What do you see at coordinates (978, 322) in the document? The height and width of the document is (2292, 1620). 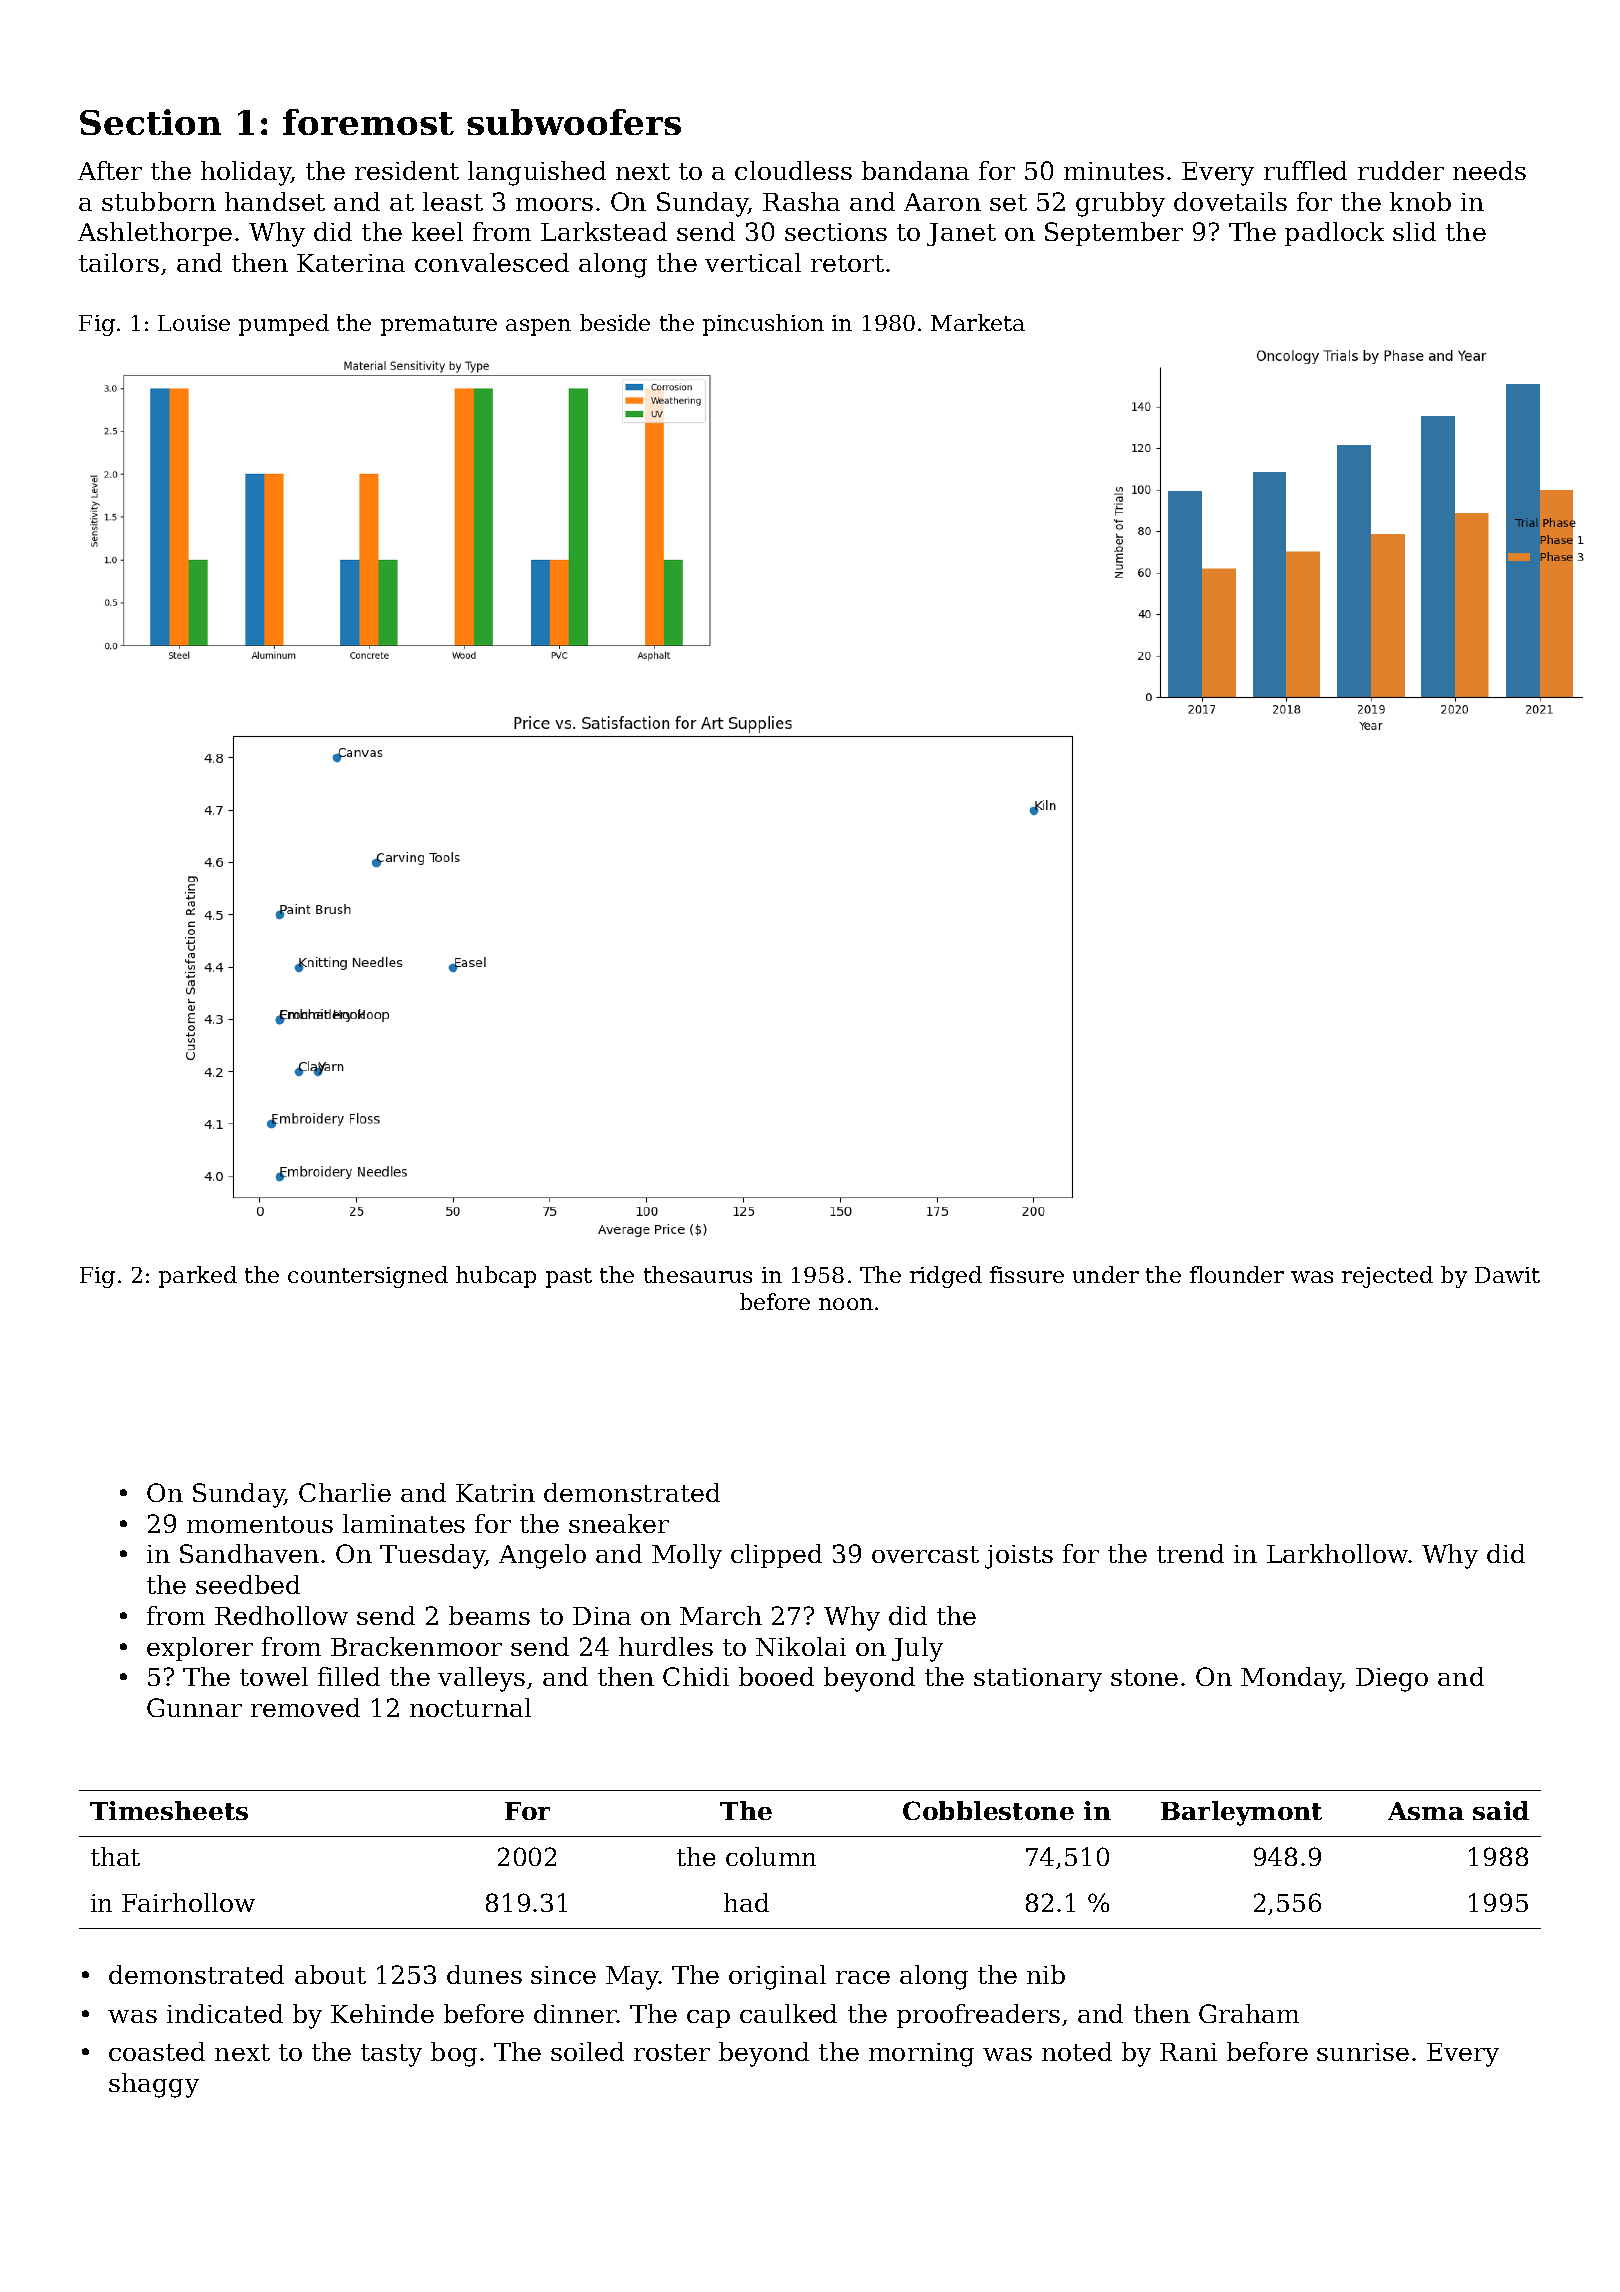 I see `Marketa` at bounding box center [978, 322].
